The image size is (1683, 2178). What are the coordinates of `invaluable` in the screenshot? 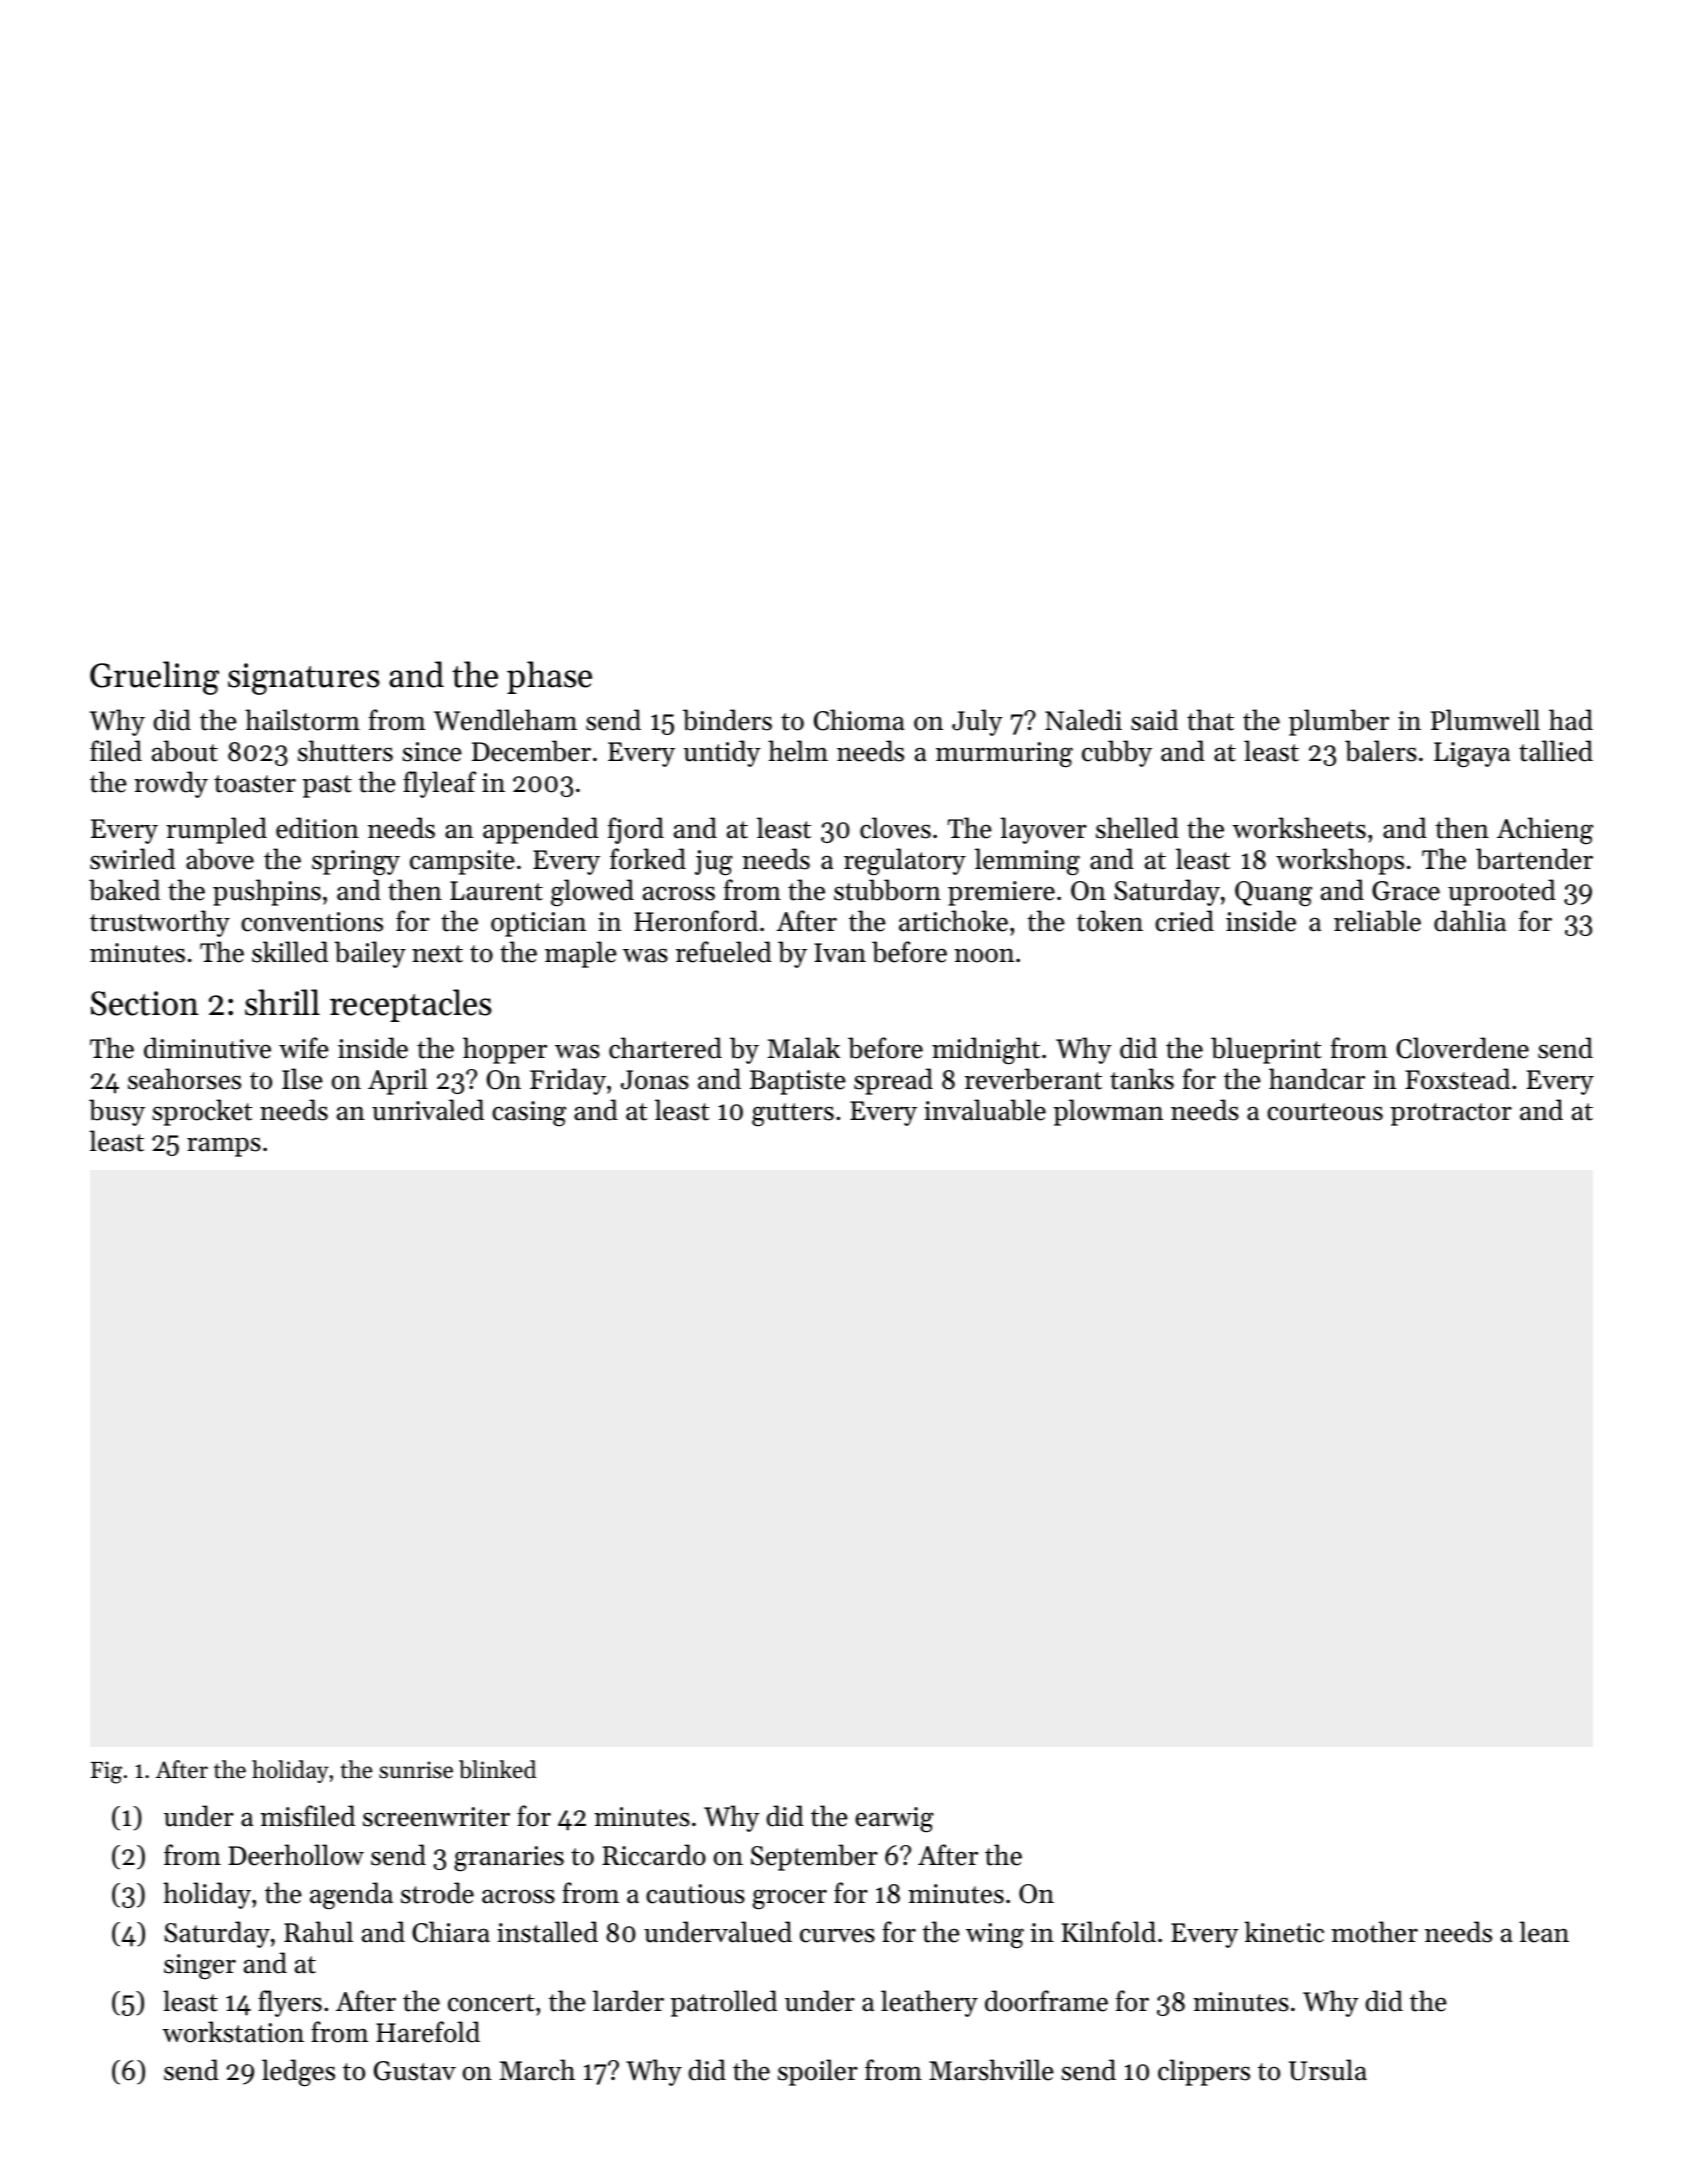 It's located at (985, 1110).
